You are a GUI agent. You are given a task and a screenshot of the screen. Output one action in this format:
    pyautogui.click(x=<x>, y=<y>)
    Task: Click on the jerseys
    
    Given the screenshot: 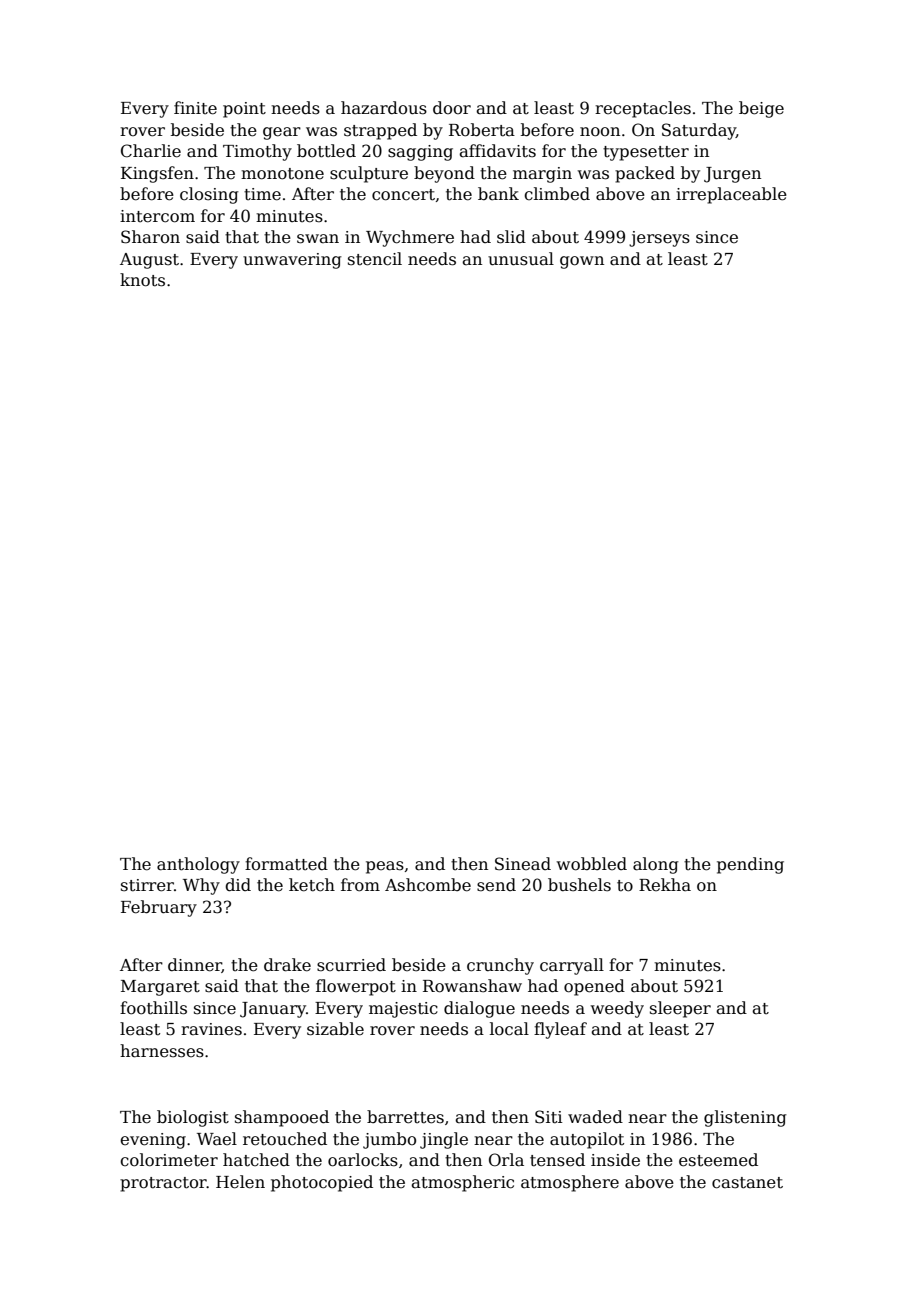 What is the action you would take?
    pyautogui.click(x=659, y=239)
